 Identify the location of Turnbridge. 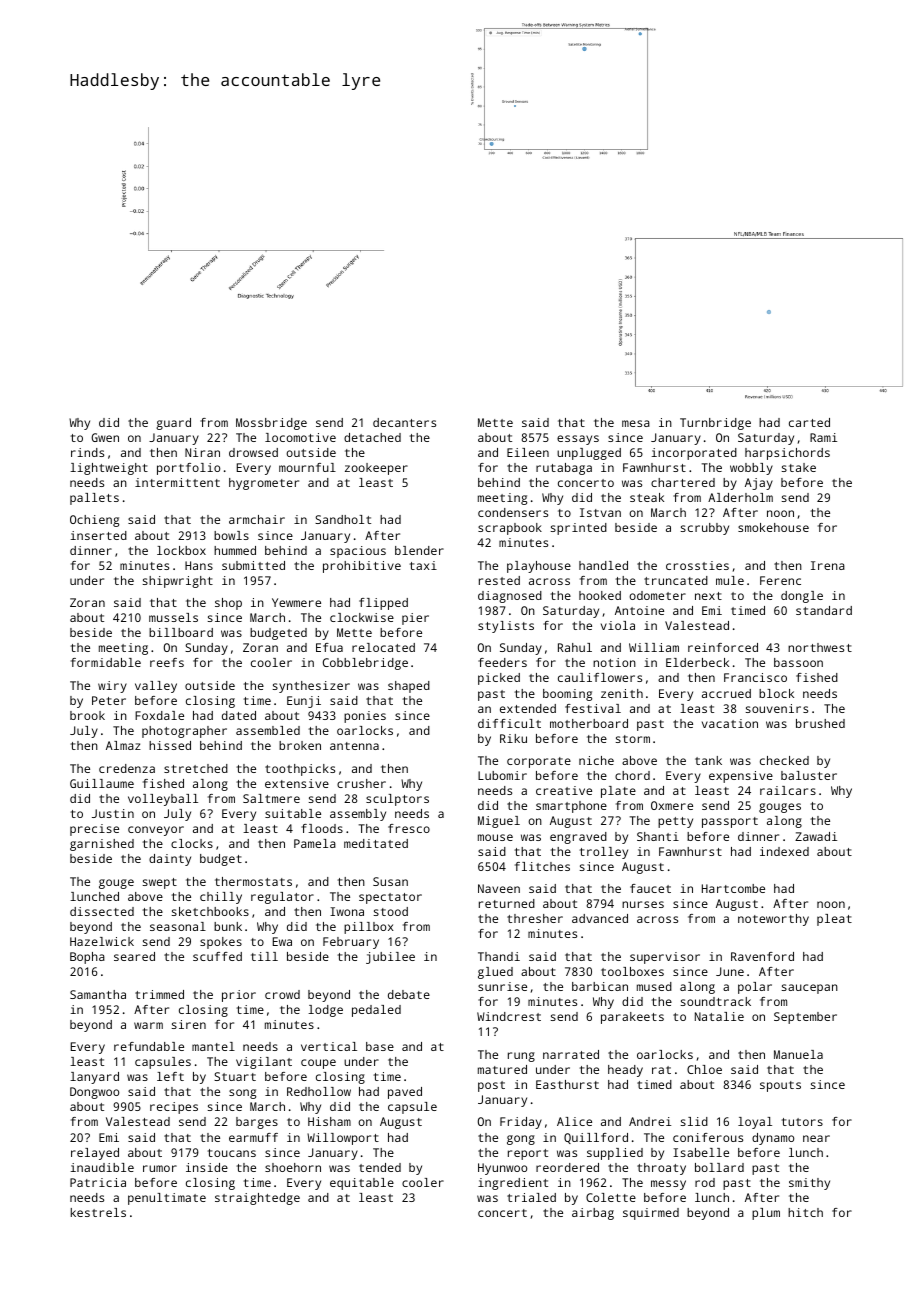
(715, 424).
